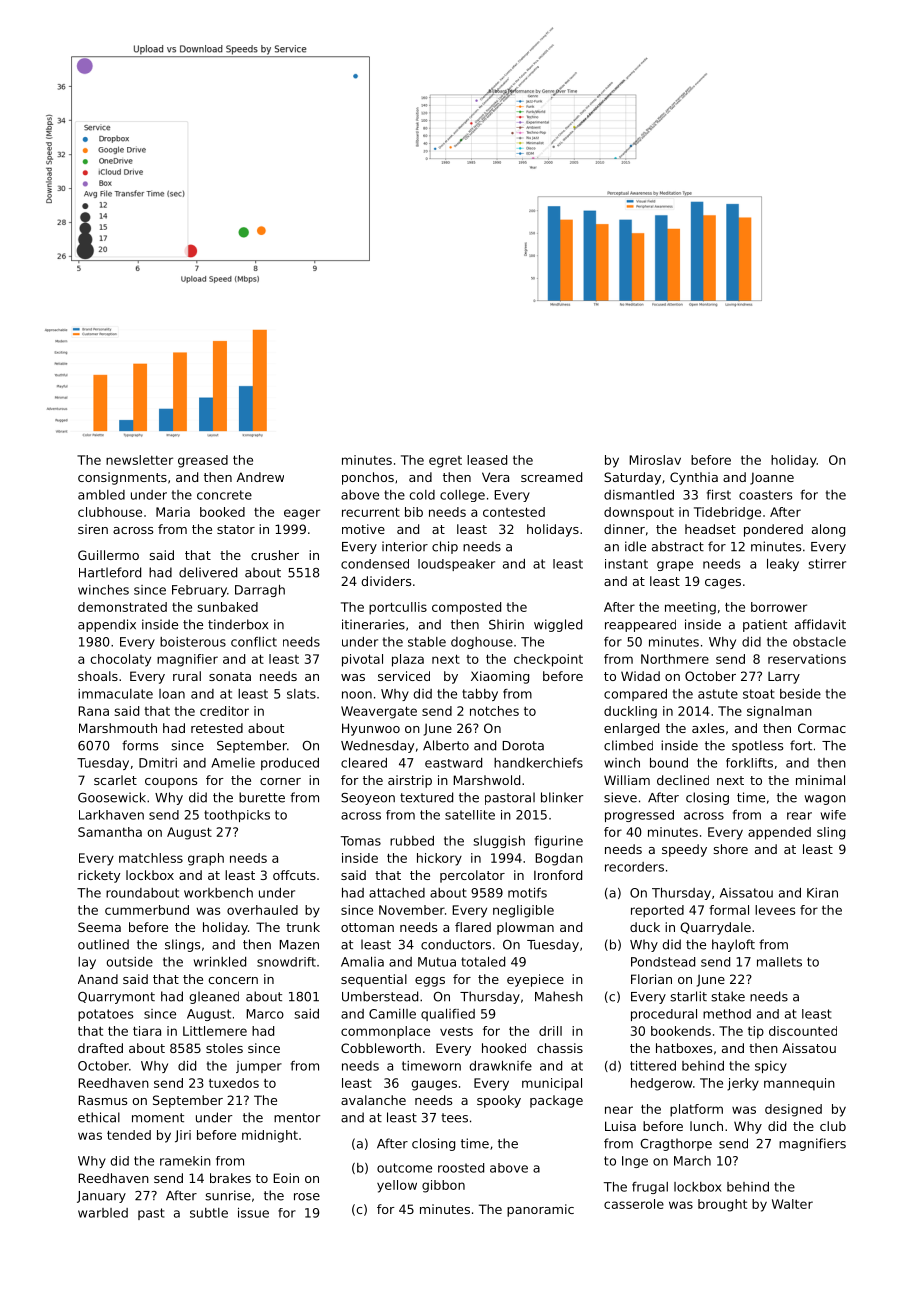 Image resolution: width=924 pixels, height=1308 pixels. What do you see at coordinates (203, 461) in the document?
I see `greased` at bounding box center [203, 461].
